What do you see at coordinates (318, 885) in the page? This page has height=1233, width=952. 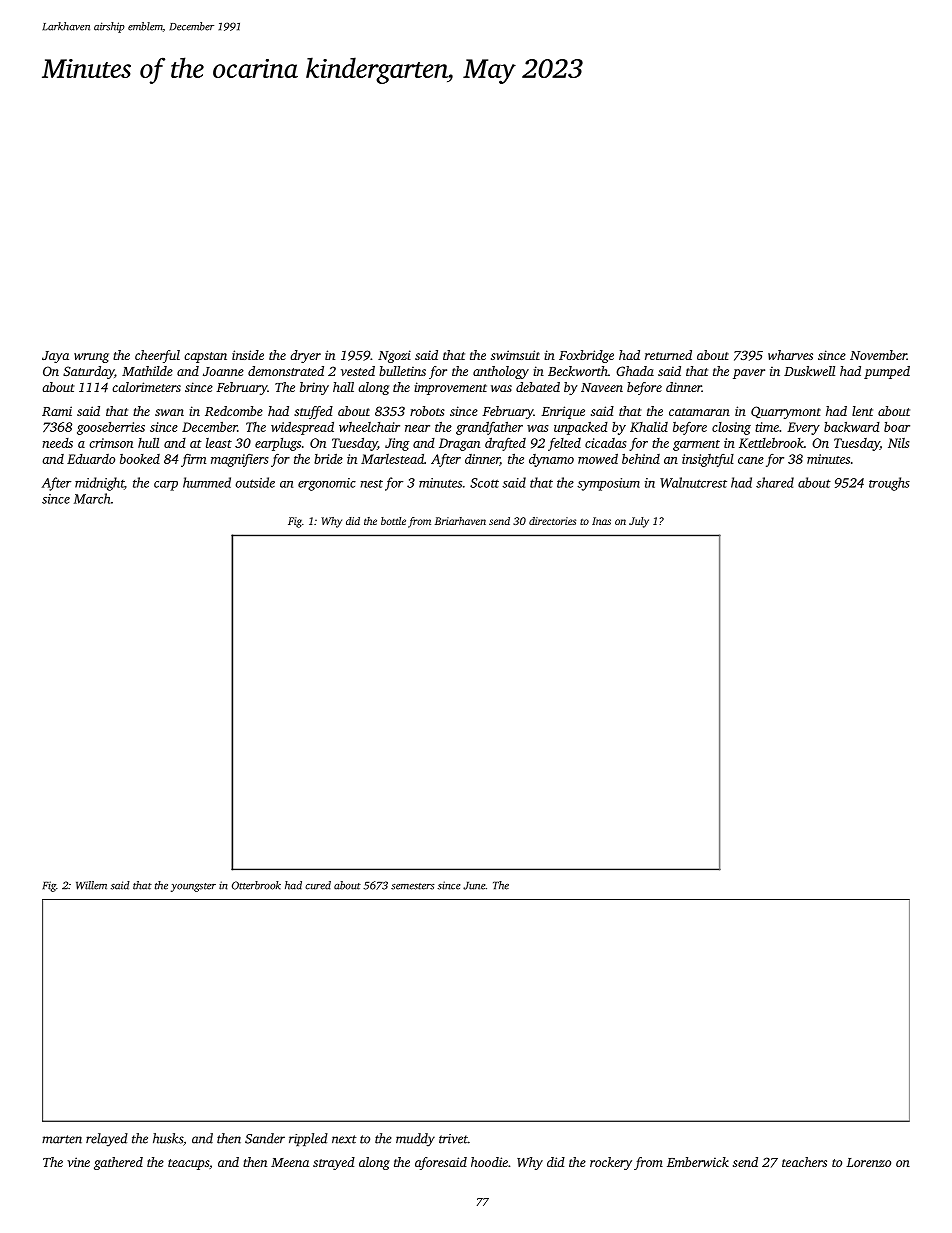 I see `cured` at bounding box center [318, 885].
